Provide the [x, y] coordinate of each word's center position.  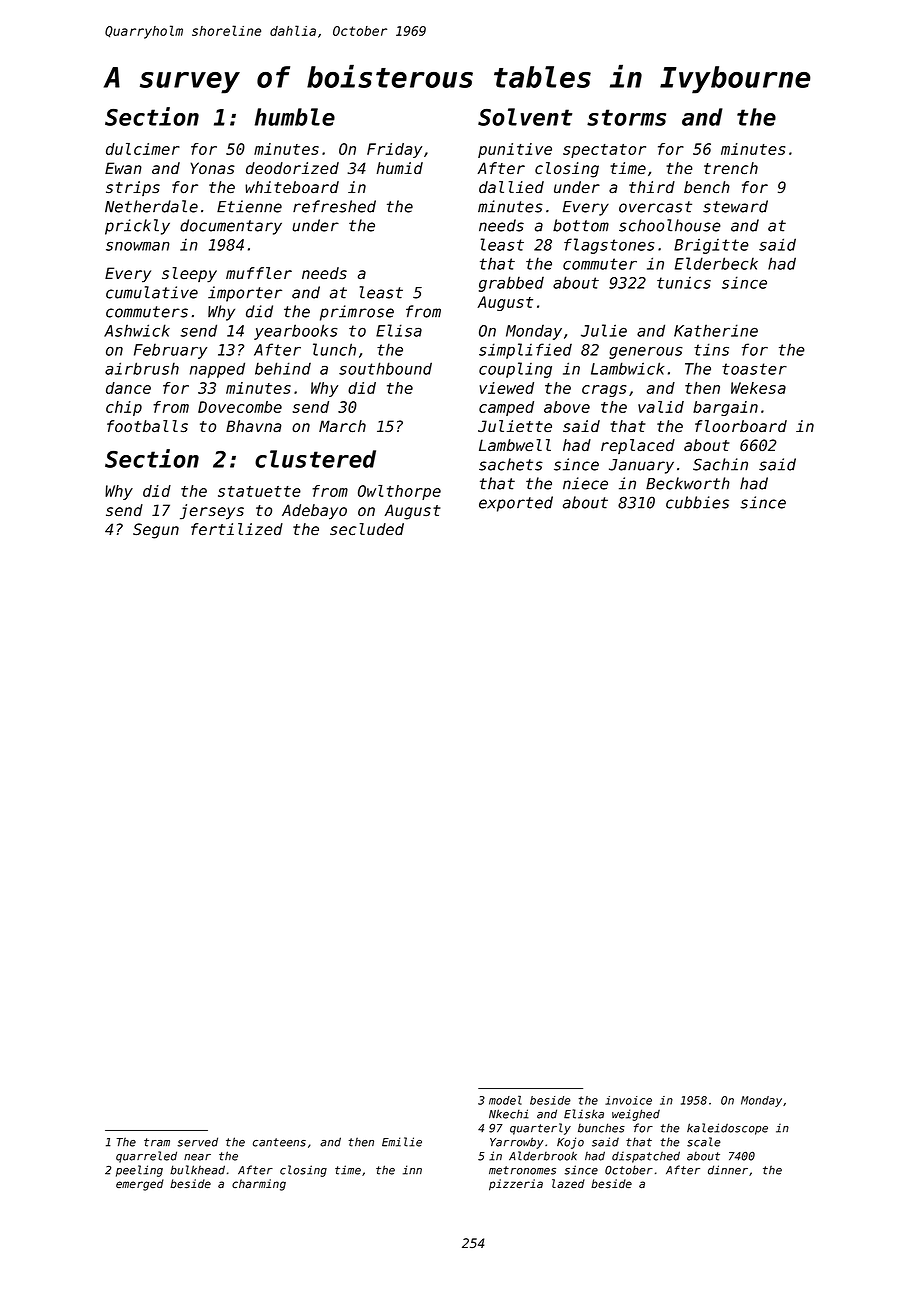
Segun [156, 531]
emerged [140, 1185]
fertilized [237, 529]
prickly [137, 227]
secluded [367, 529]
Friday [394, 150]
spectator [604, 151]
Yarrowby [517, 1143]
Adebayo [314, 512]
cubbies [697, 502]
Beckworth [688, 483]
